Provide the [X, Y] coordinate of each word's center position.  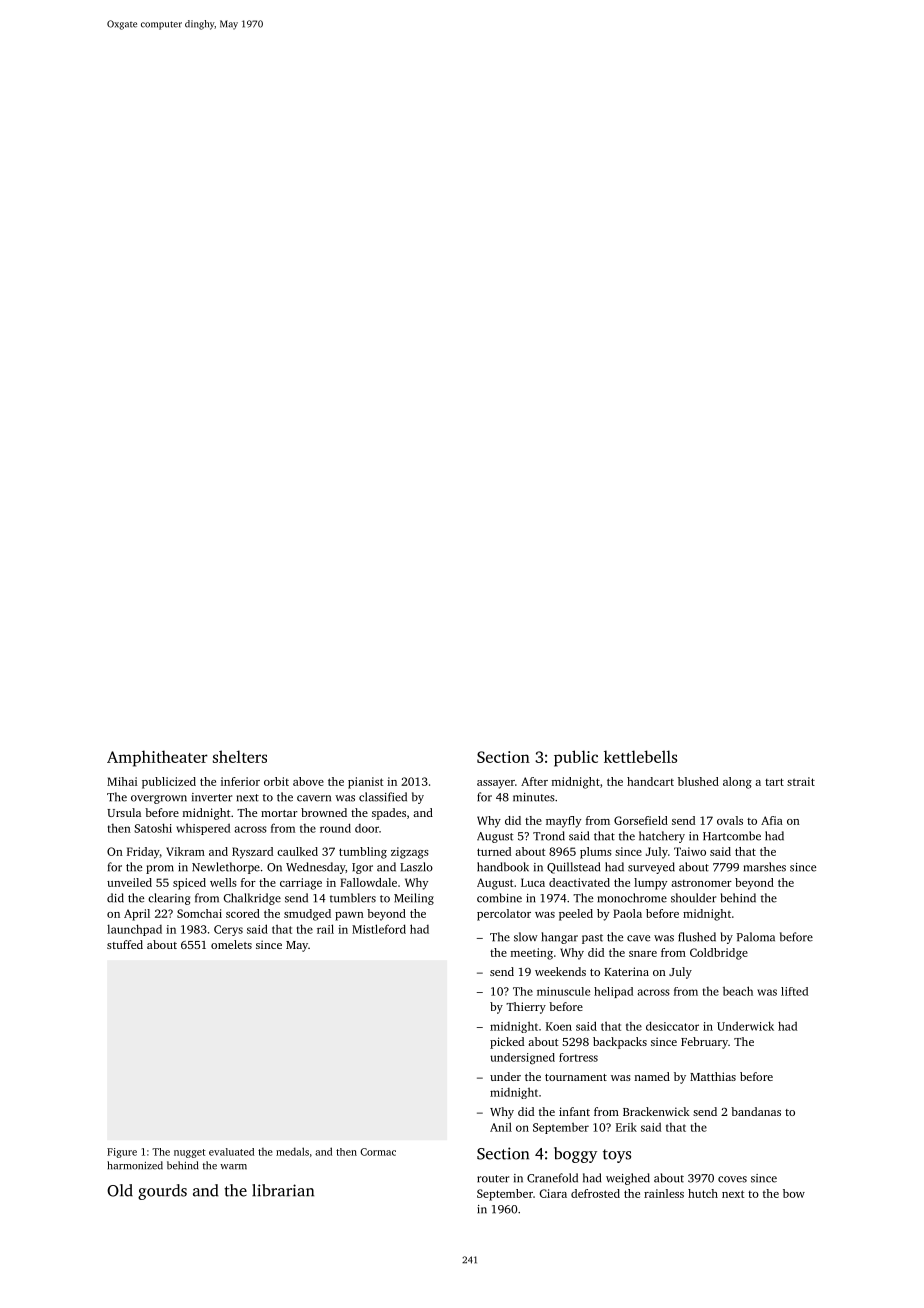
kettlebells [640, 756]
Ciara [553, 1193]
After [534, 781]
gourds [162, 1192]
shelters [240, 756]
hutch [703, 1193]
